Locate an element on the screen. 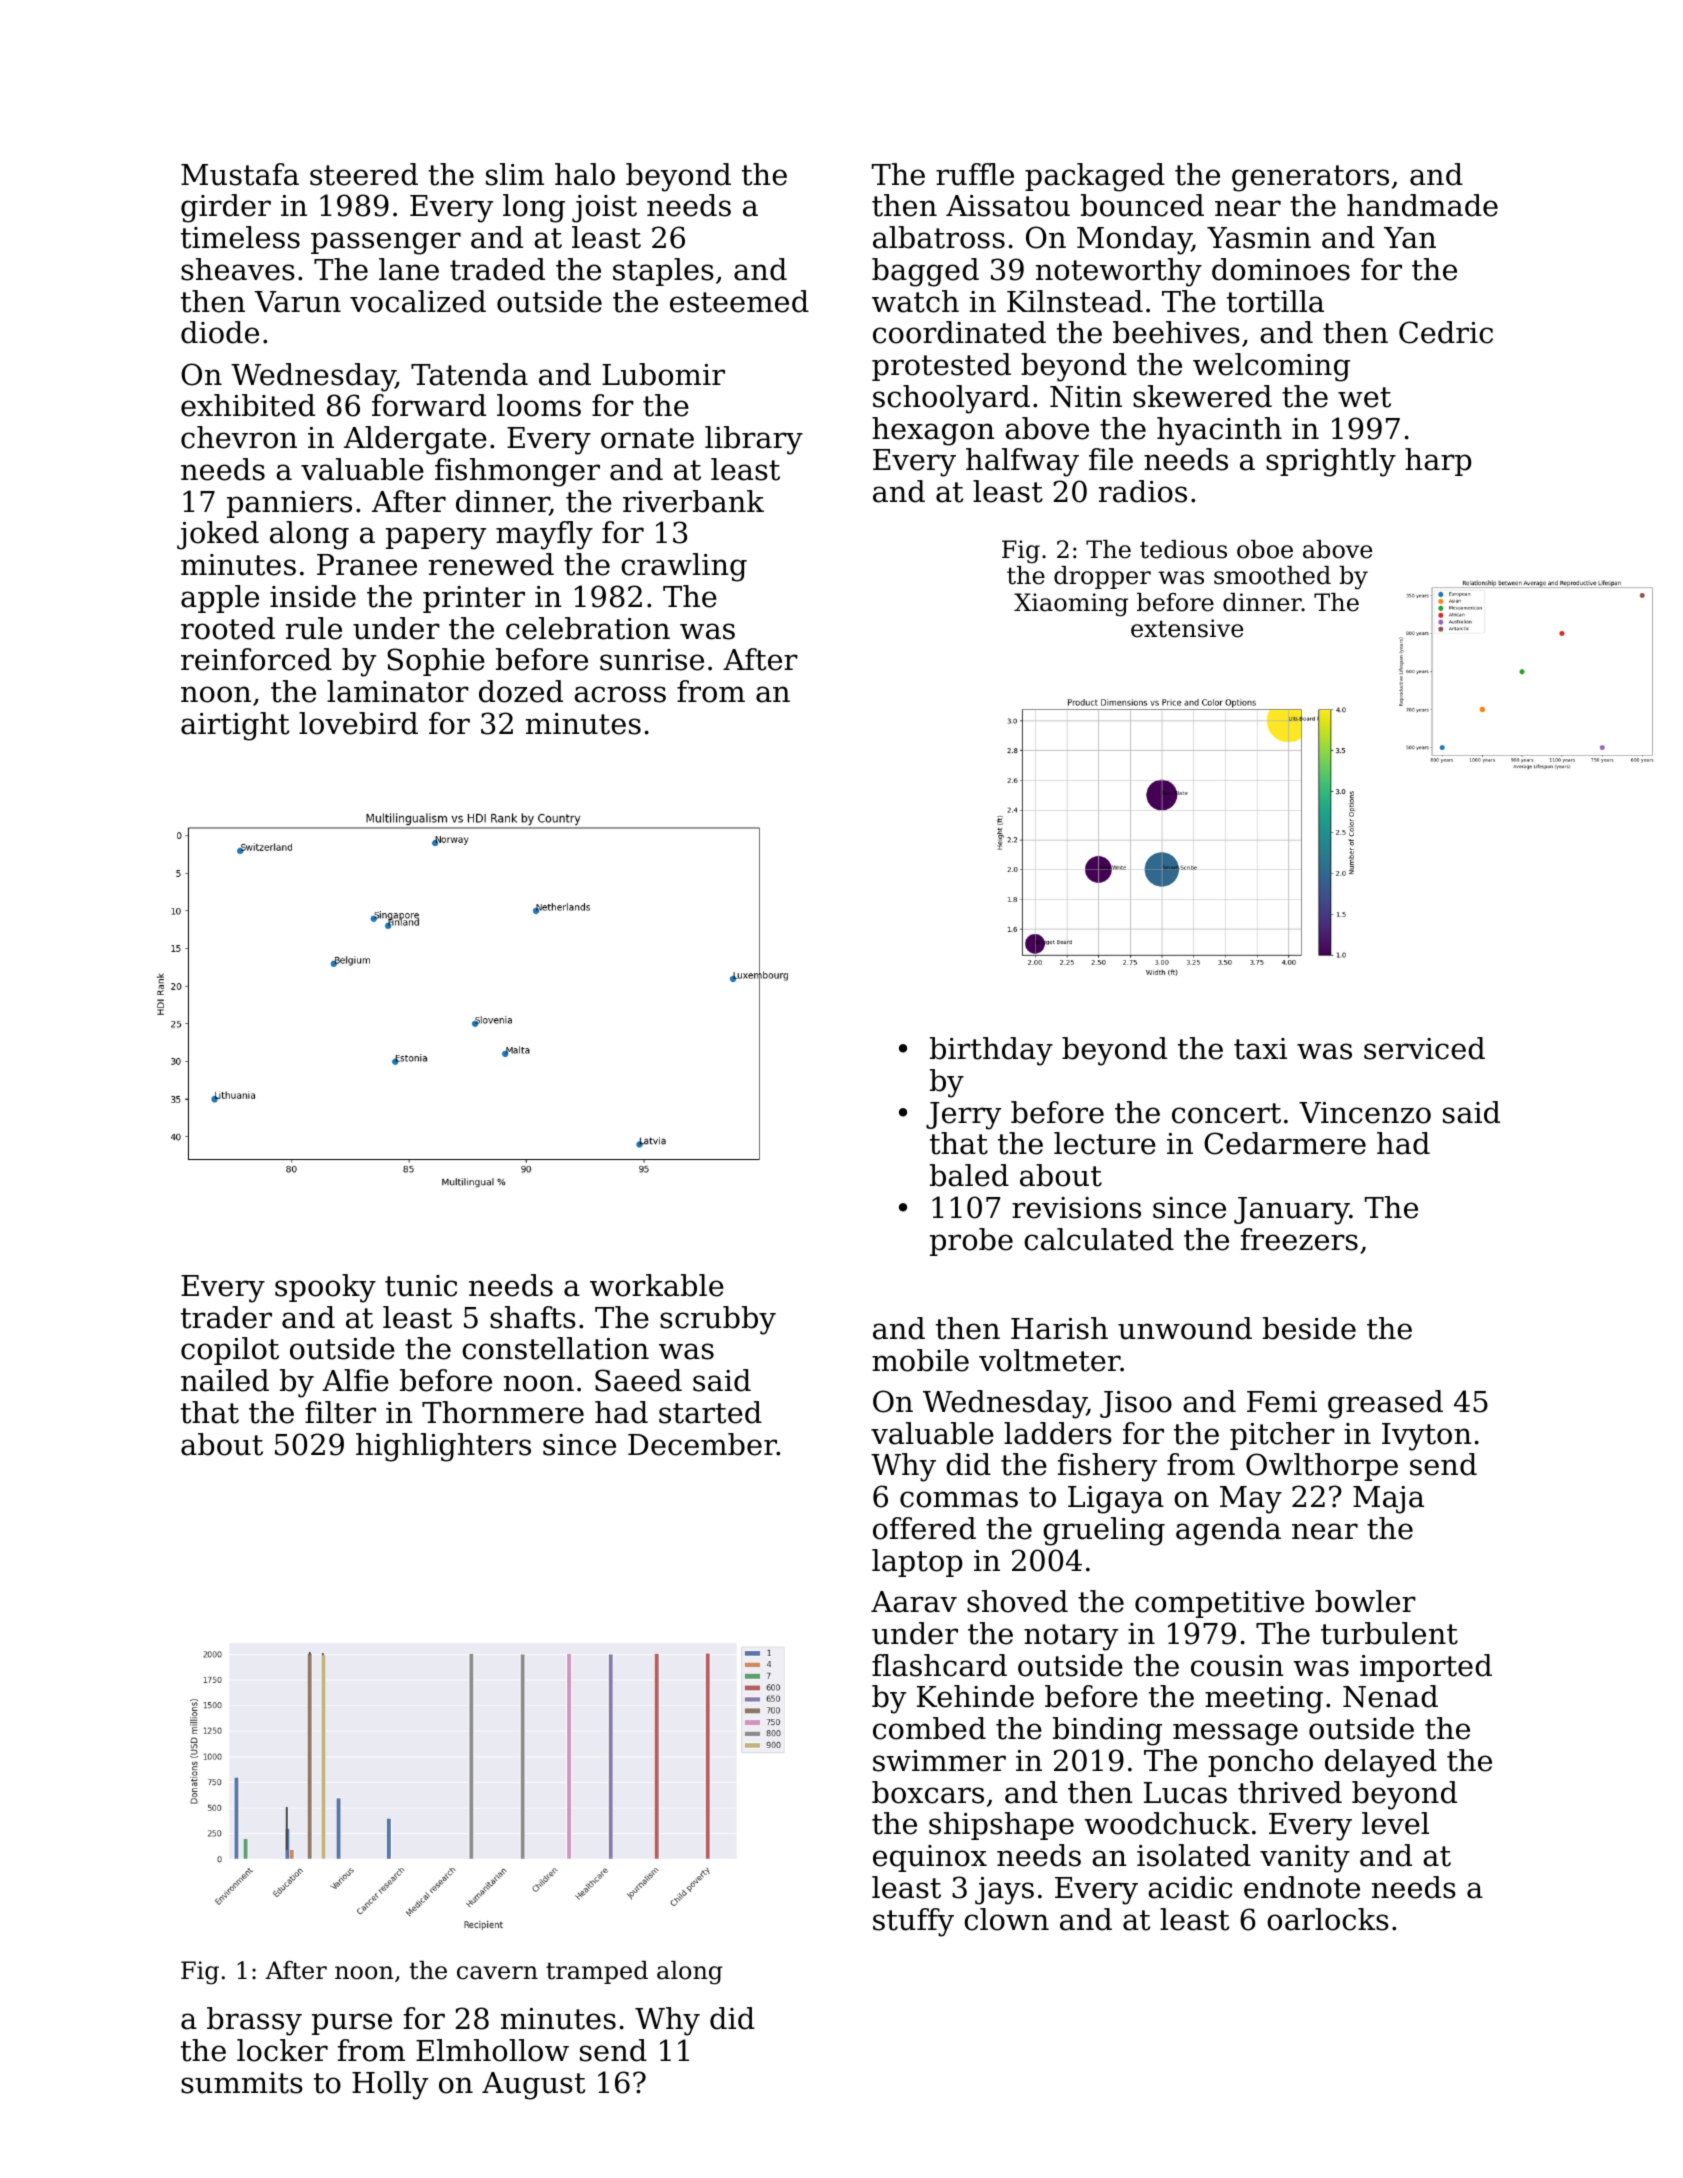 The height and width of the screenshot is (2178, 1683). staples is located at coordinates (663, 272).
